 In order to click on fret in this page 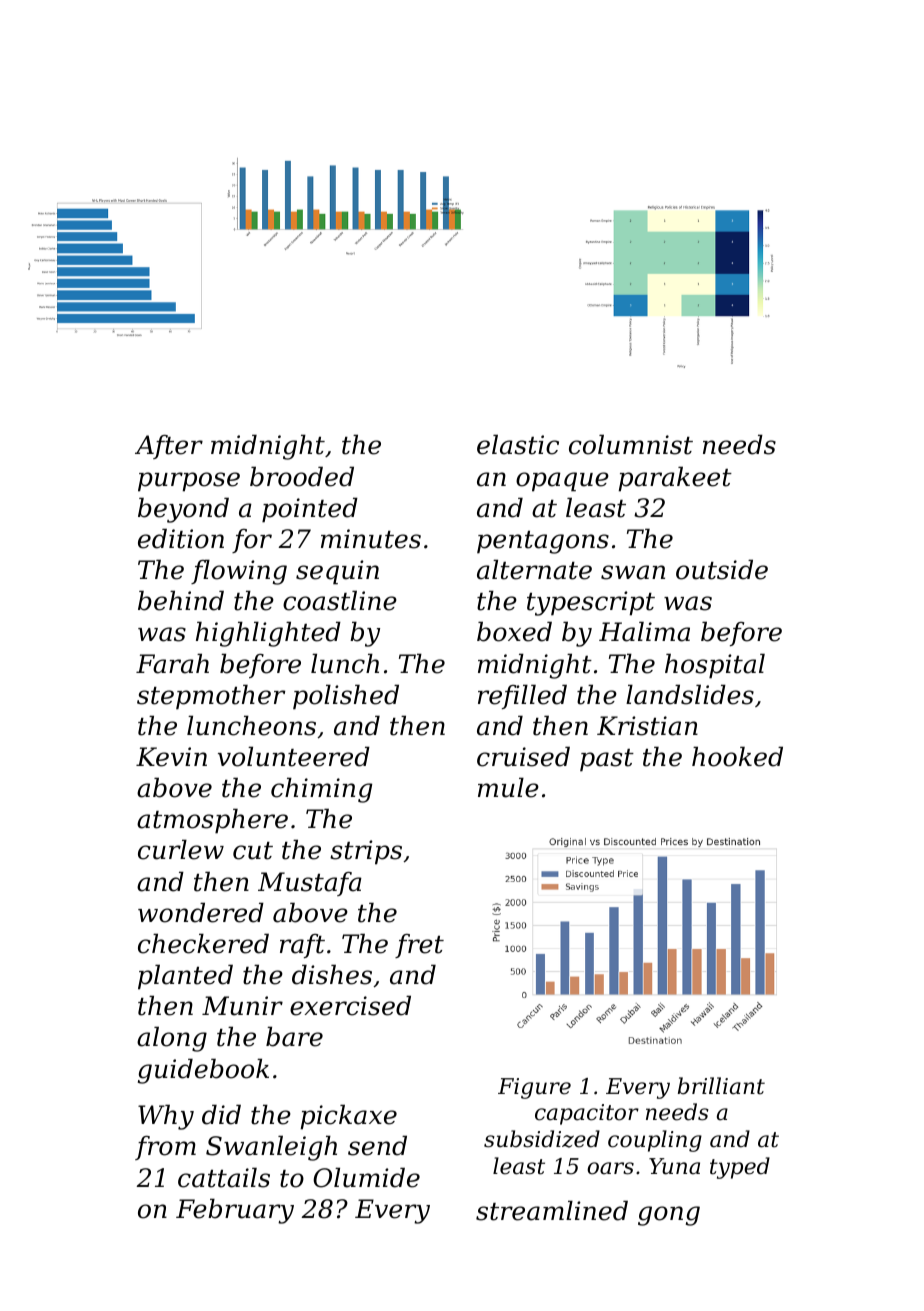, I will do `click(419, 946)`.
